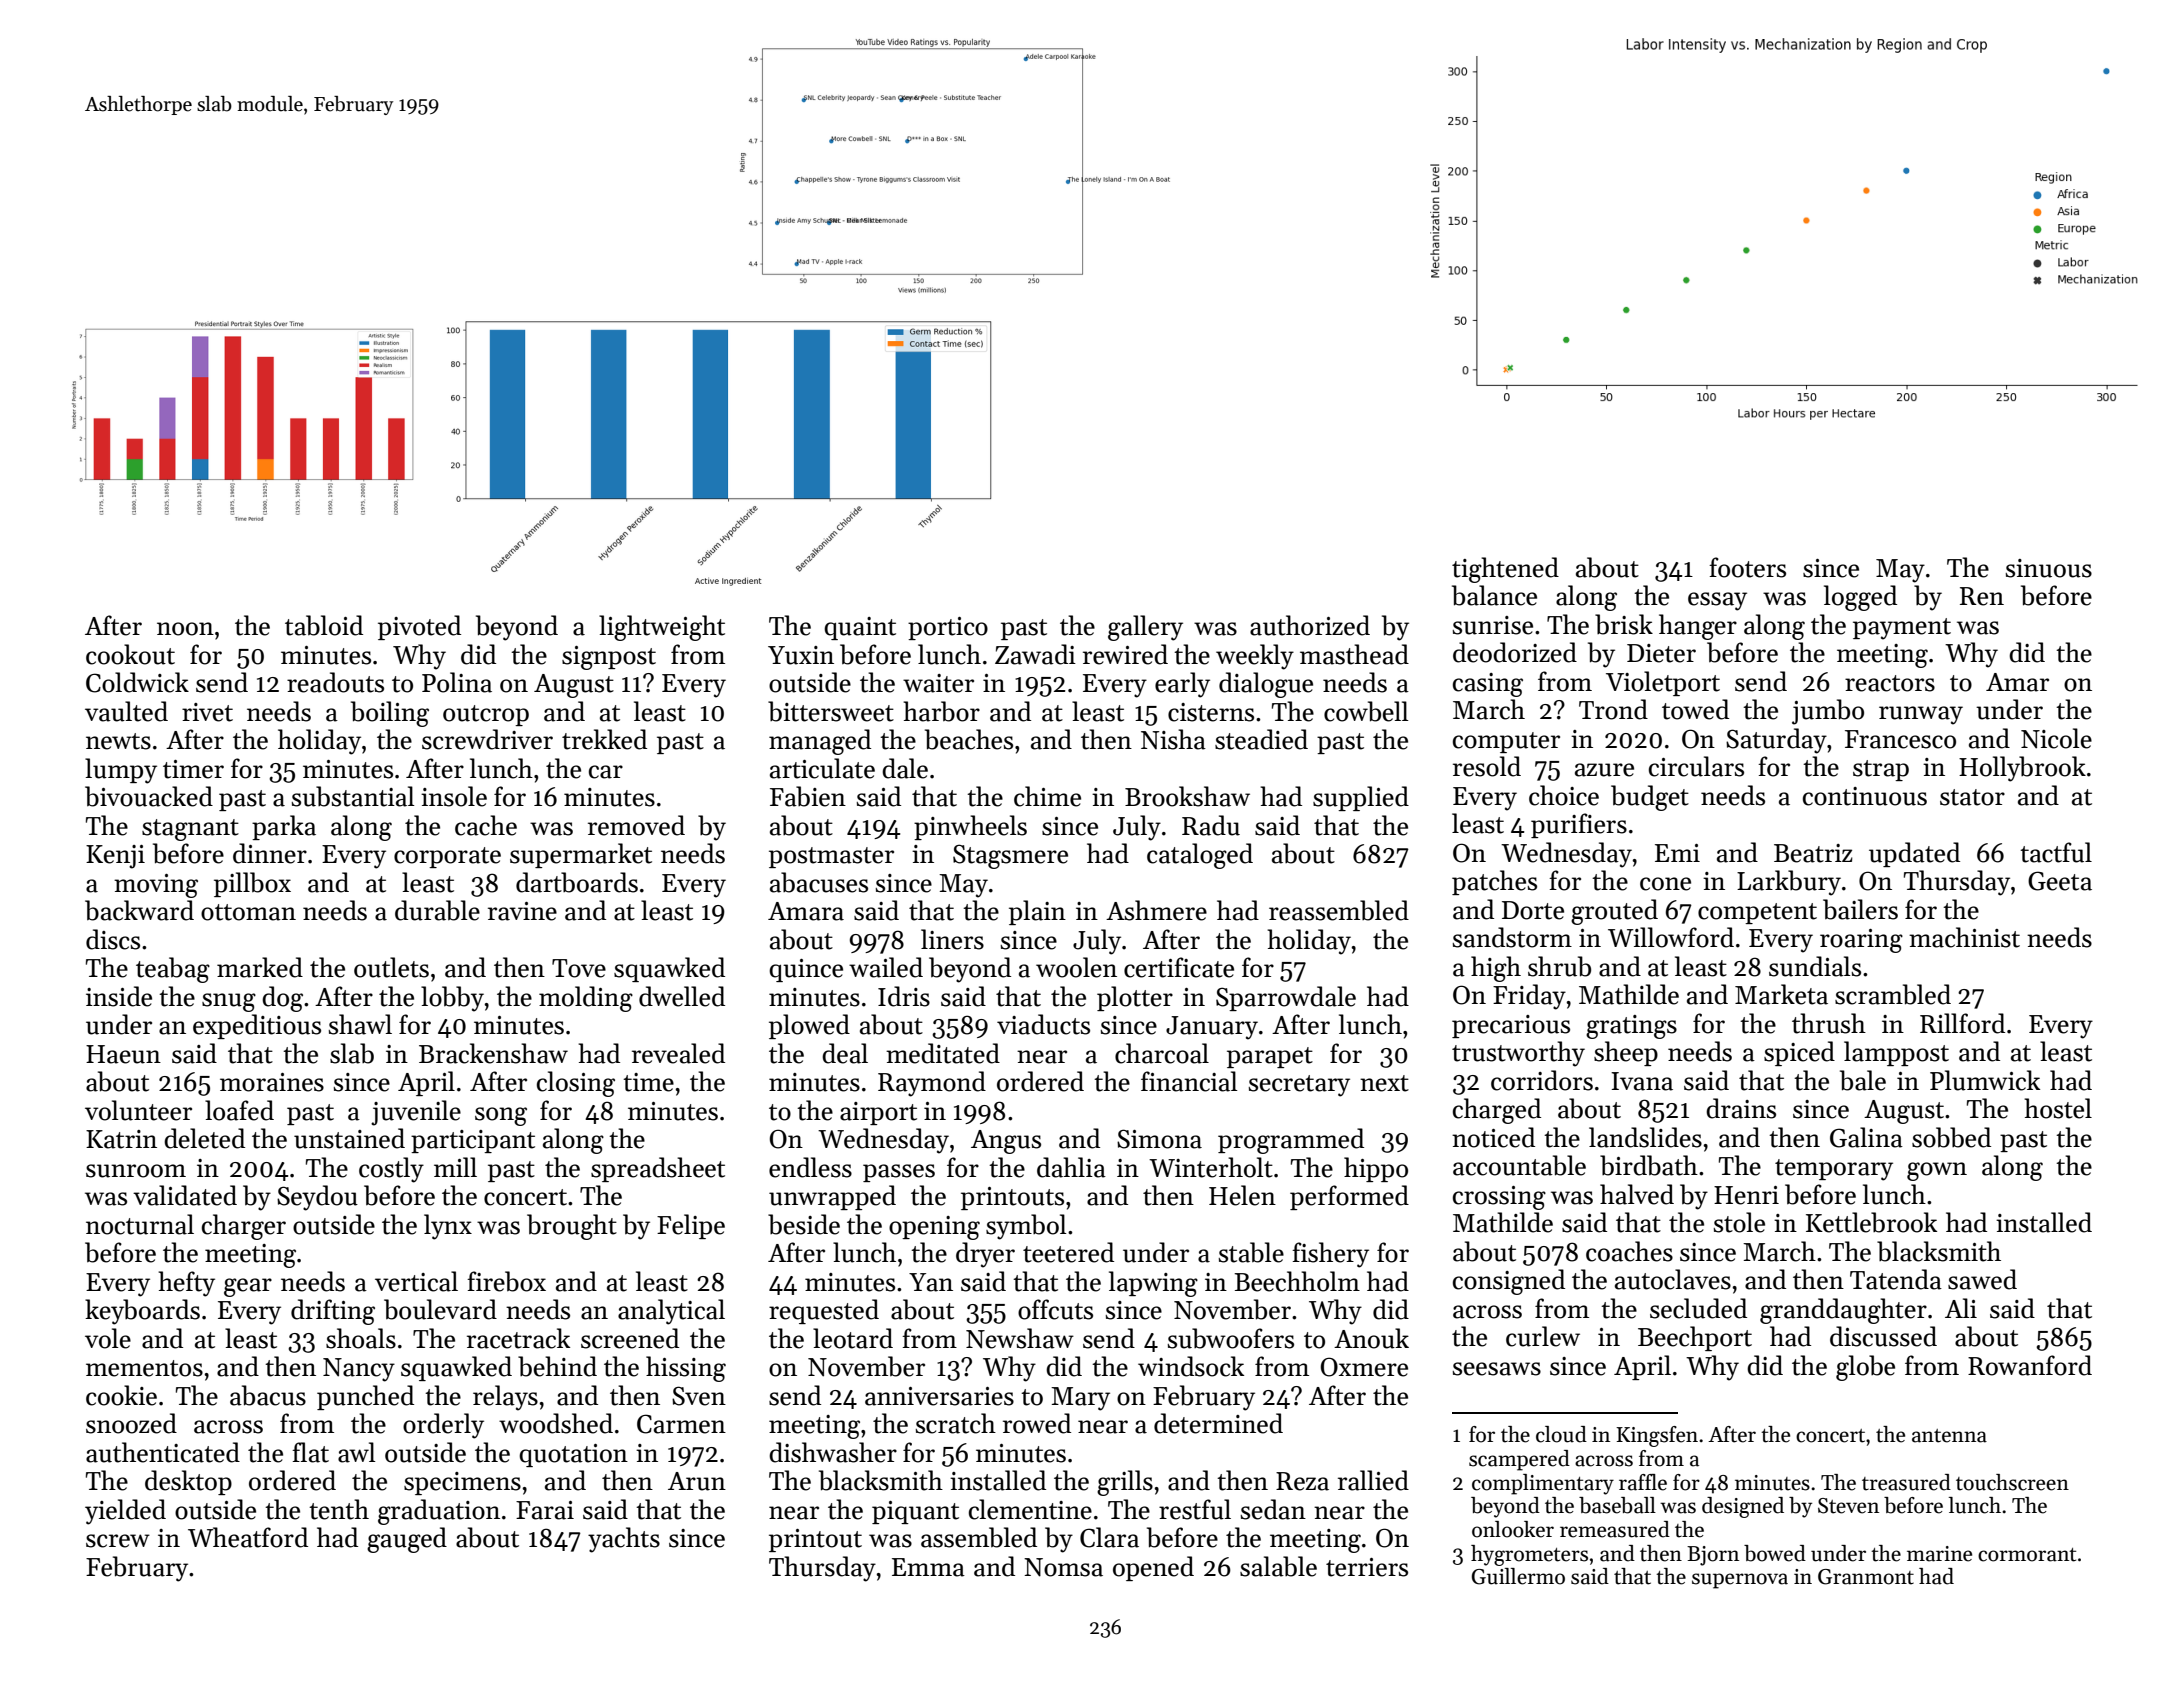 Image resolution: width=2178 pixels, height=1683 pixels. Describe the element at coordinates (820, 742) in the image. I see `managed` at that location.
